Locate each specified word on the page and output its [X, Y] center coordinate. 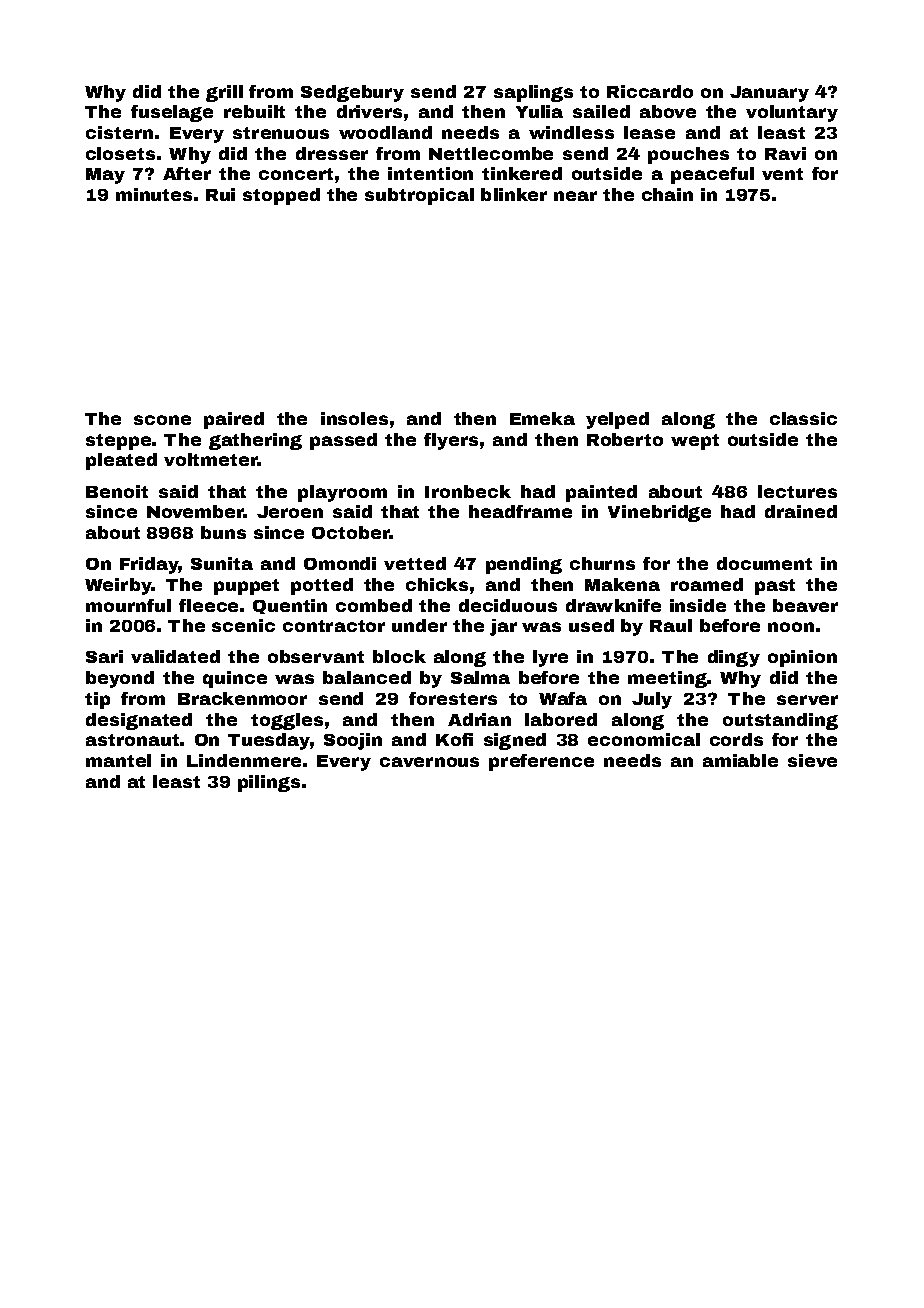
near [575, 196]
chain [667, 194]
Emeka [542, 418]
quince [235, 679]
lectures [797, 491]
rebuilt [254, 111]
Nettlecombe [491, 153]
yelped [617, 420]
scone [162, 420]
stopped [281, 196]
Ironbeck [468, 491]
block [399, 656]
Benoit [117, 491]
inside [698, 605]
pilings [269, 783]
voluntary [792, 113]
